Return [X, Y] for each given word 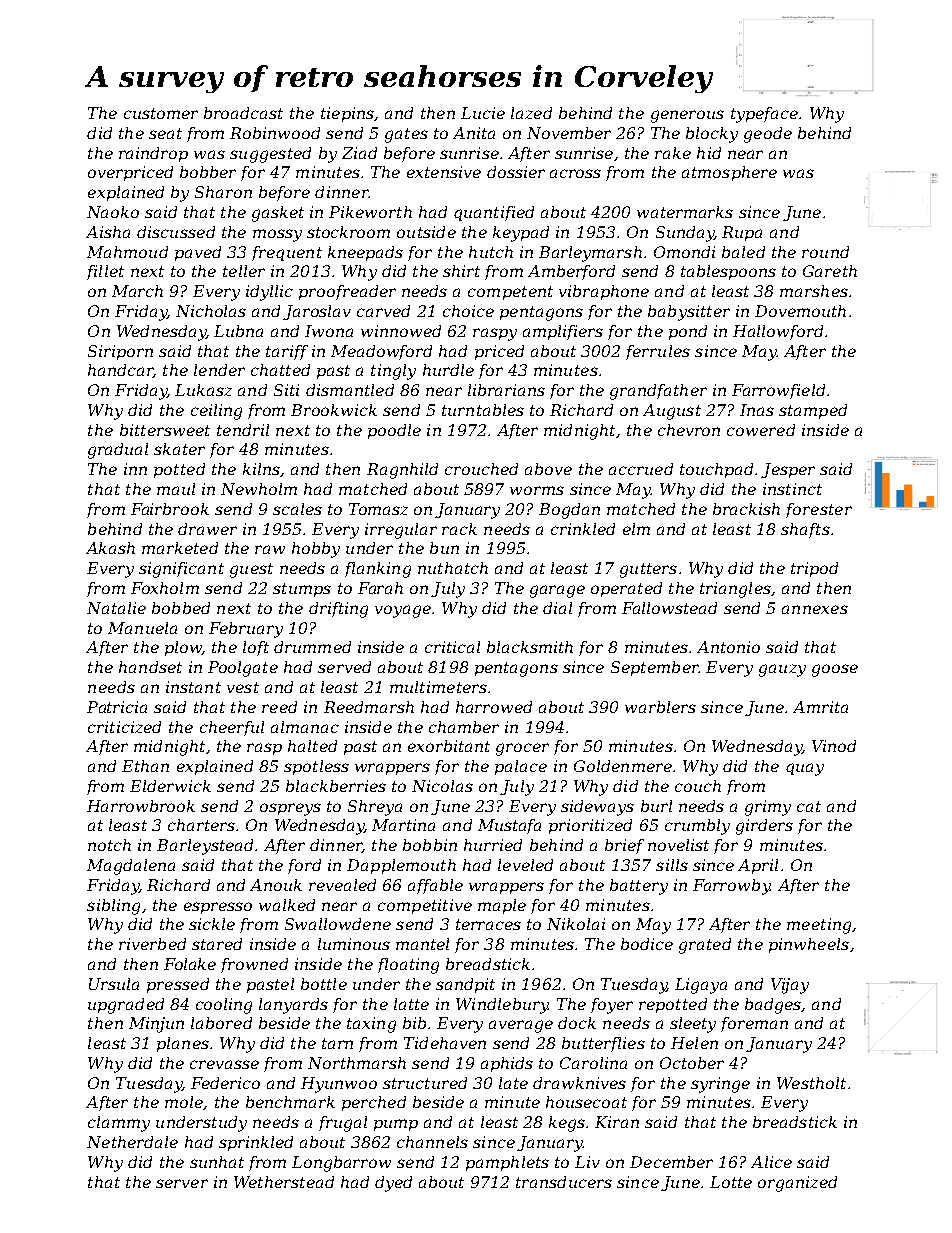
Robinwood [275, 133]
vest [243, 687]
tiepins [347, 114]
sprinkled [256, 1143]
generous [687, 116]
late [513, 1083]
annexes [815, 609]
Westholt [811, 1083]
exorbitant [449, 746]
